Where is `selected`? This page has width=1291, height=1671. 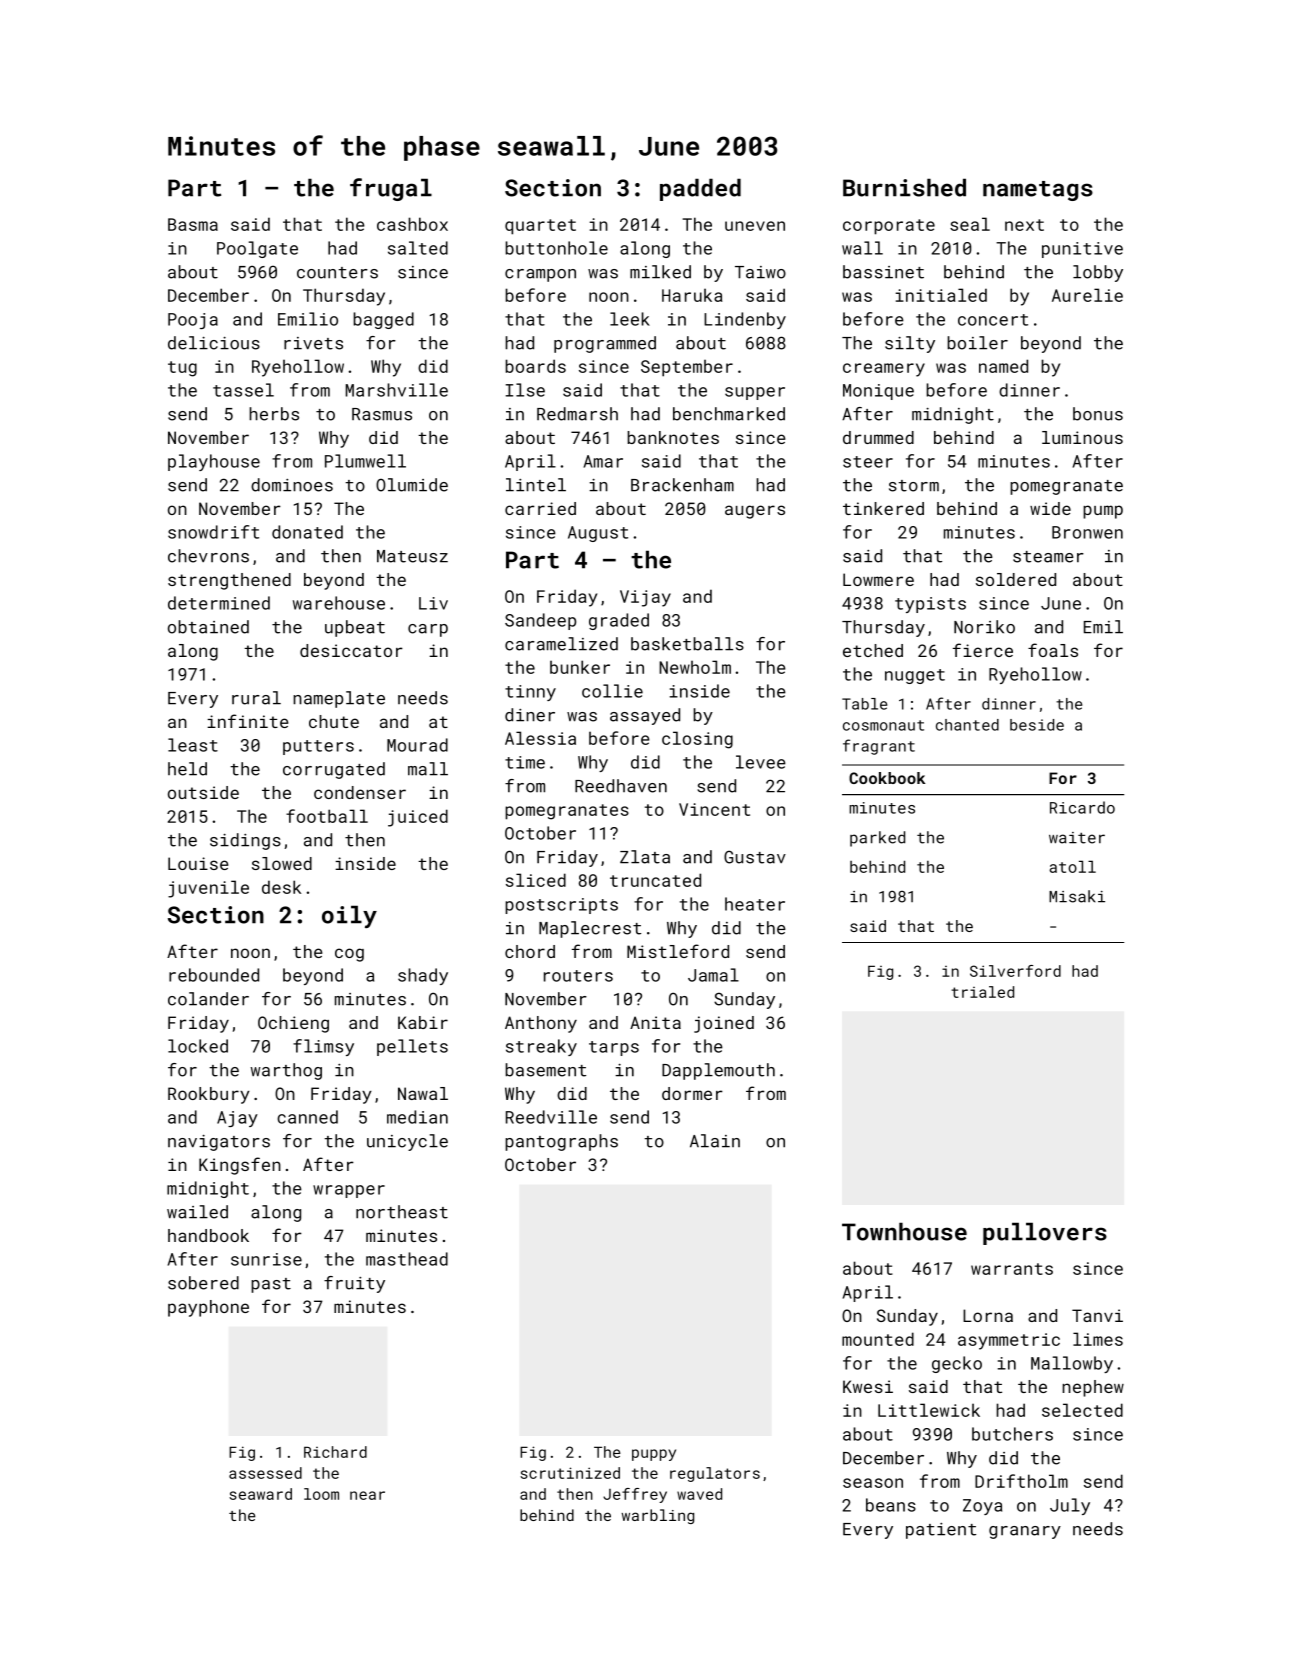
selected is located at coordinates (1082, 1410).
